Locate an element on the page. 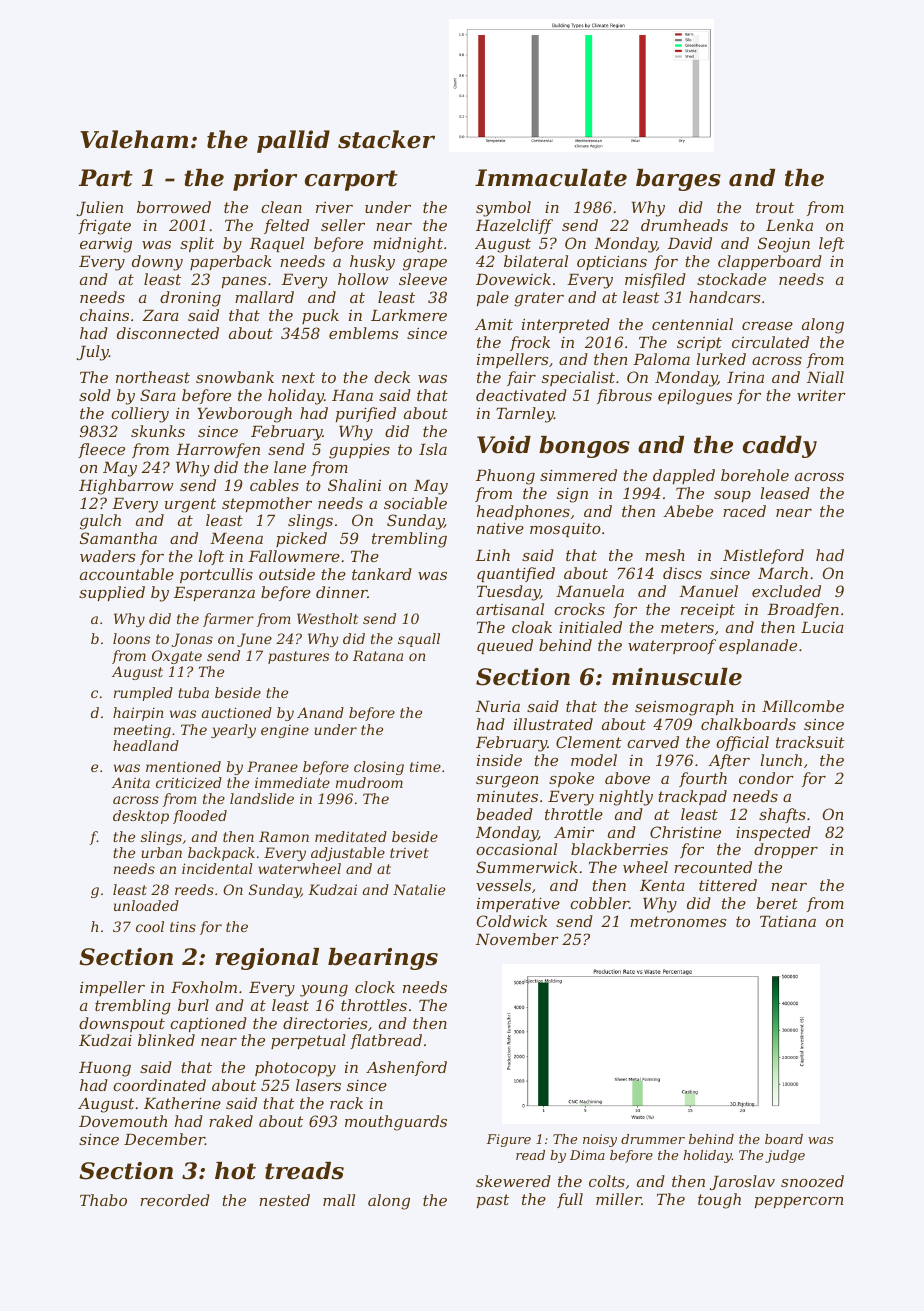 This page has width=924, height=1311. seismograph is located at coordinates (684, 708).
